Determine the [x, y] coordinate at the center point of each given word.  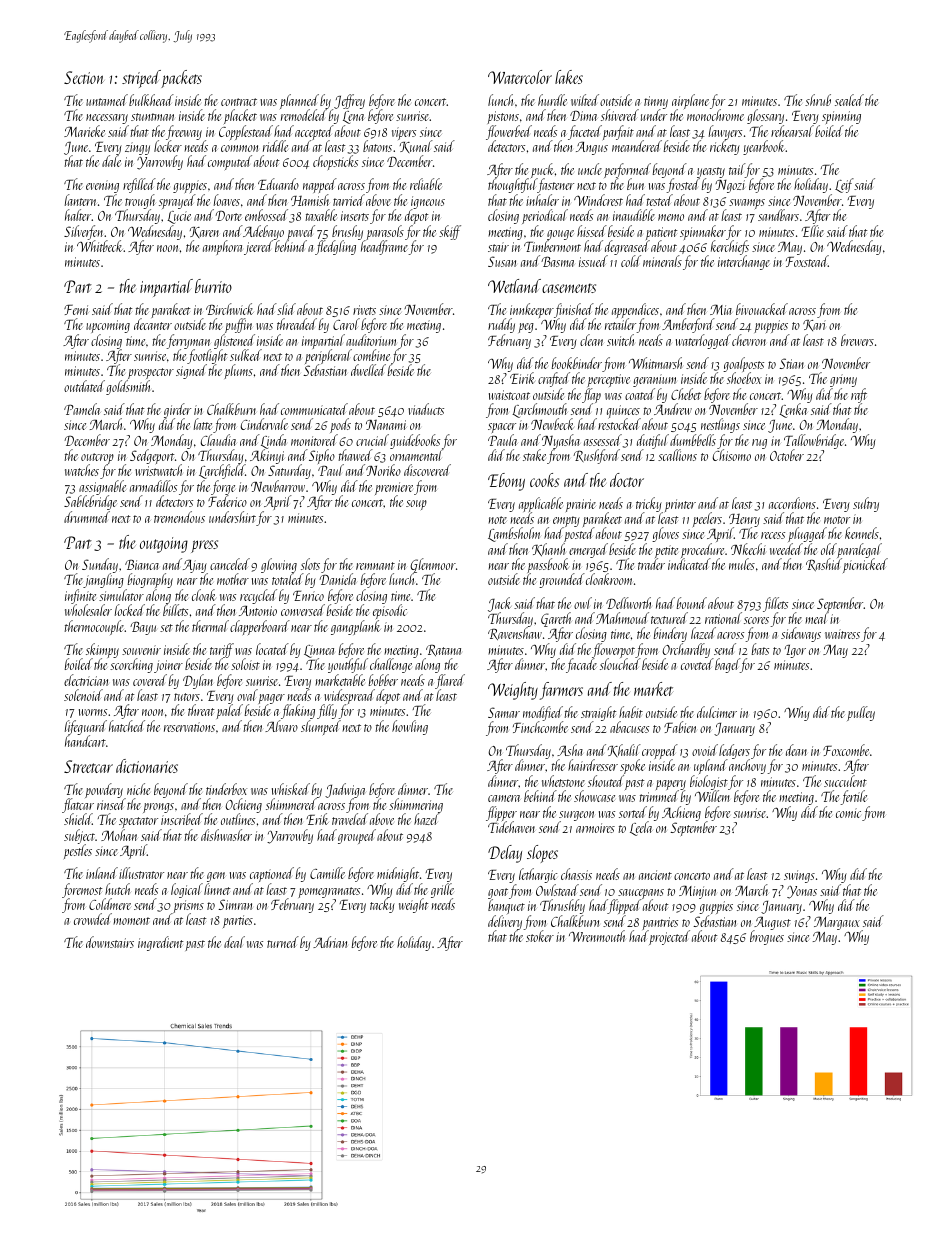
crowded [93, 919]
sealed [849, 100]
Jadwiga [345, 790]
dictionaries [147, 766]
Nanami [386, 425]
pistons [503, 117]
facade [581, 666]
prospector [150, 374]
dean [796, 750]
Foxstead [807, 261]
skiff [450, 232]
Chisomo [732, 455]
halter [78, 215]
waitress [842, 634]
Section [84, 77]
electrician [86, 680]
